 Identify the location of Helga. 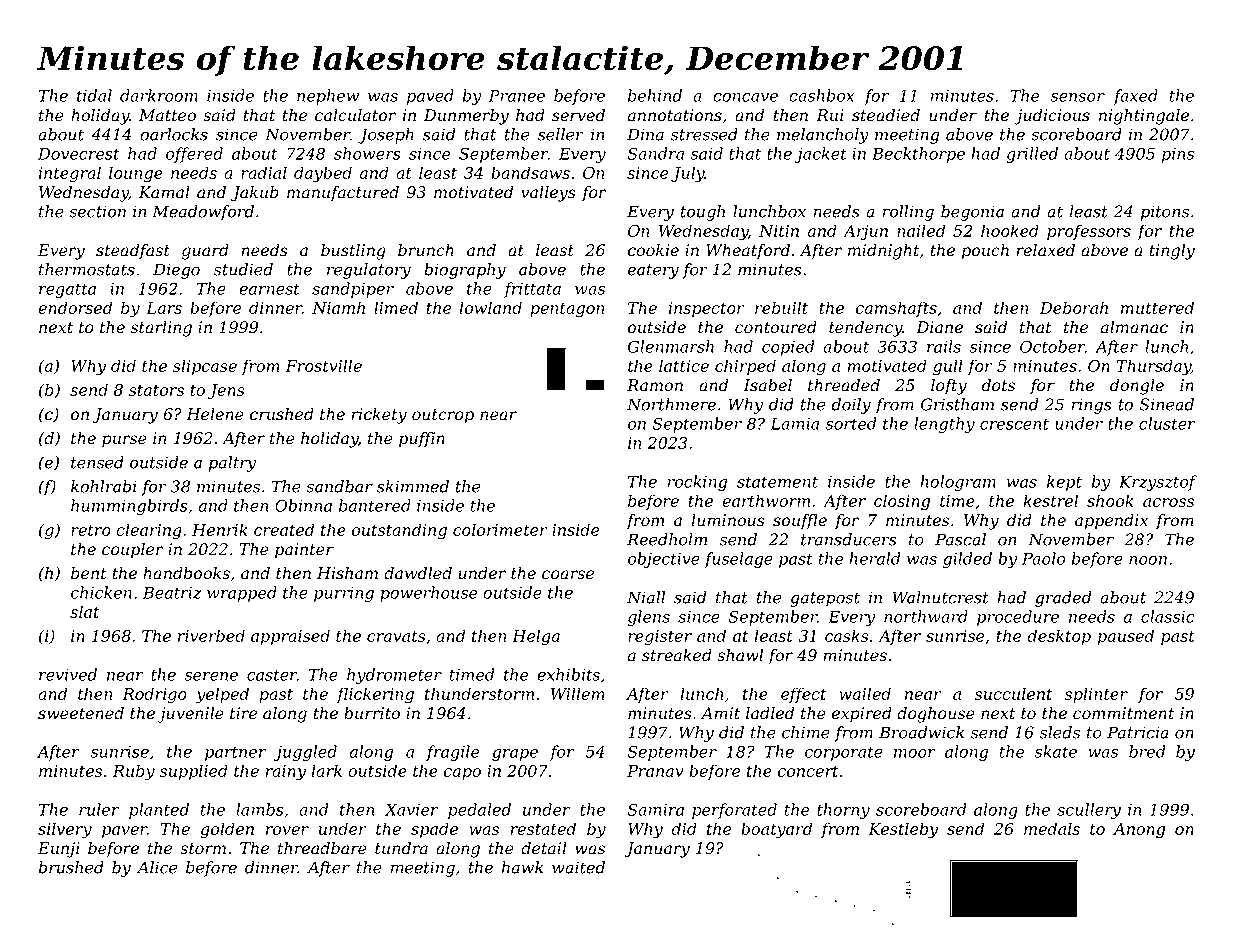
(536, 637).
